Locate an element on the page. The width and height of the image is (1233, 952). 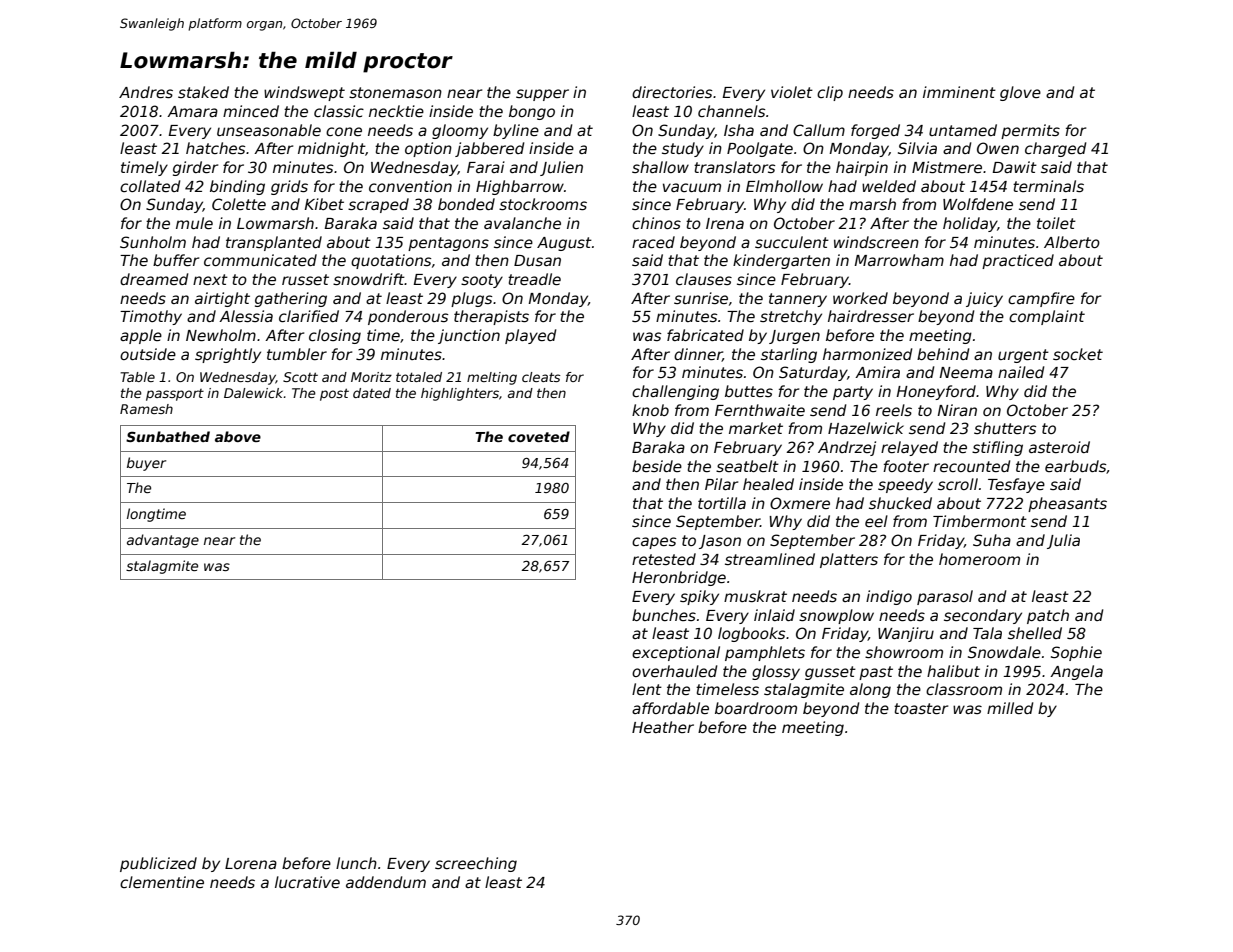
Marrowham is located at coordinates (899, 260).
